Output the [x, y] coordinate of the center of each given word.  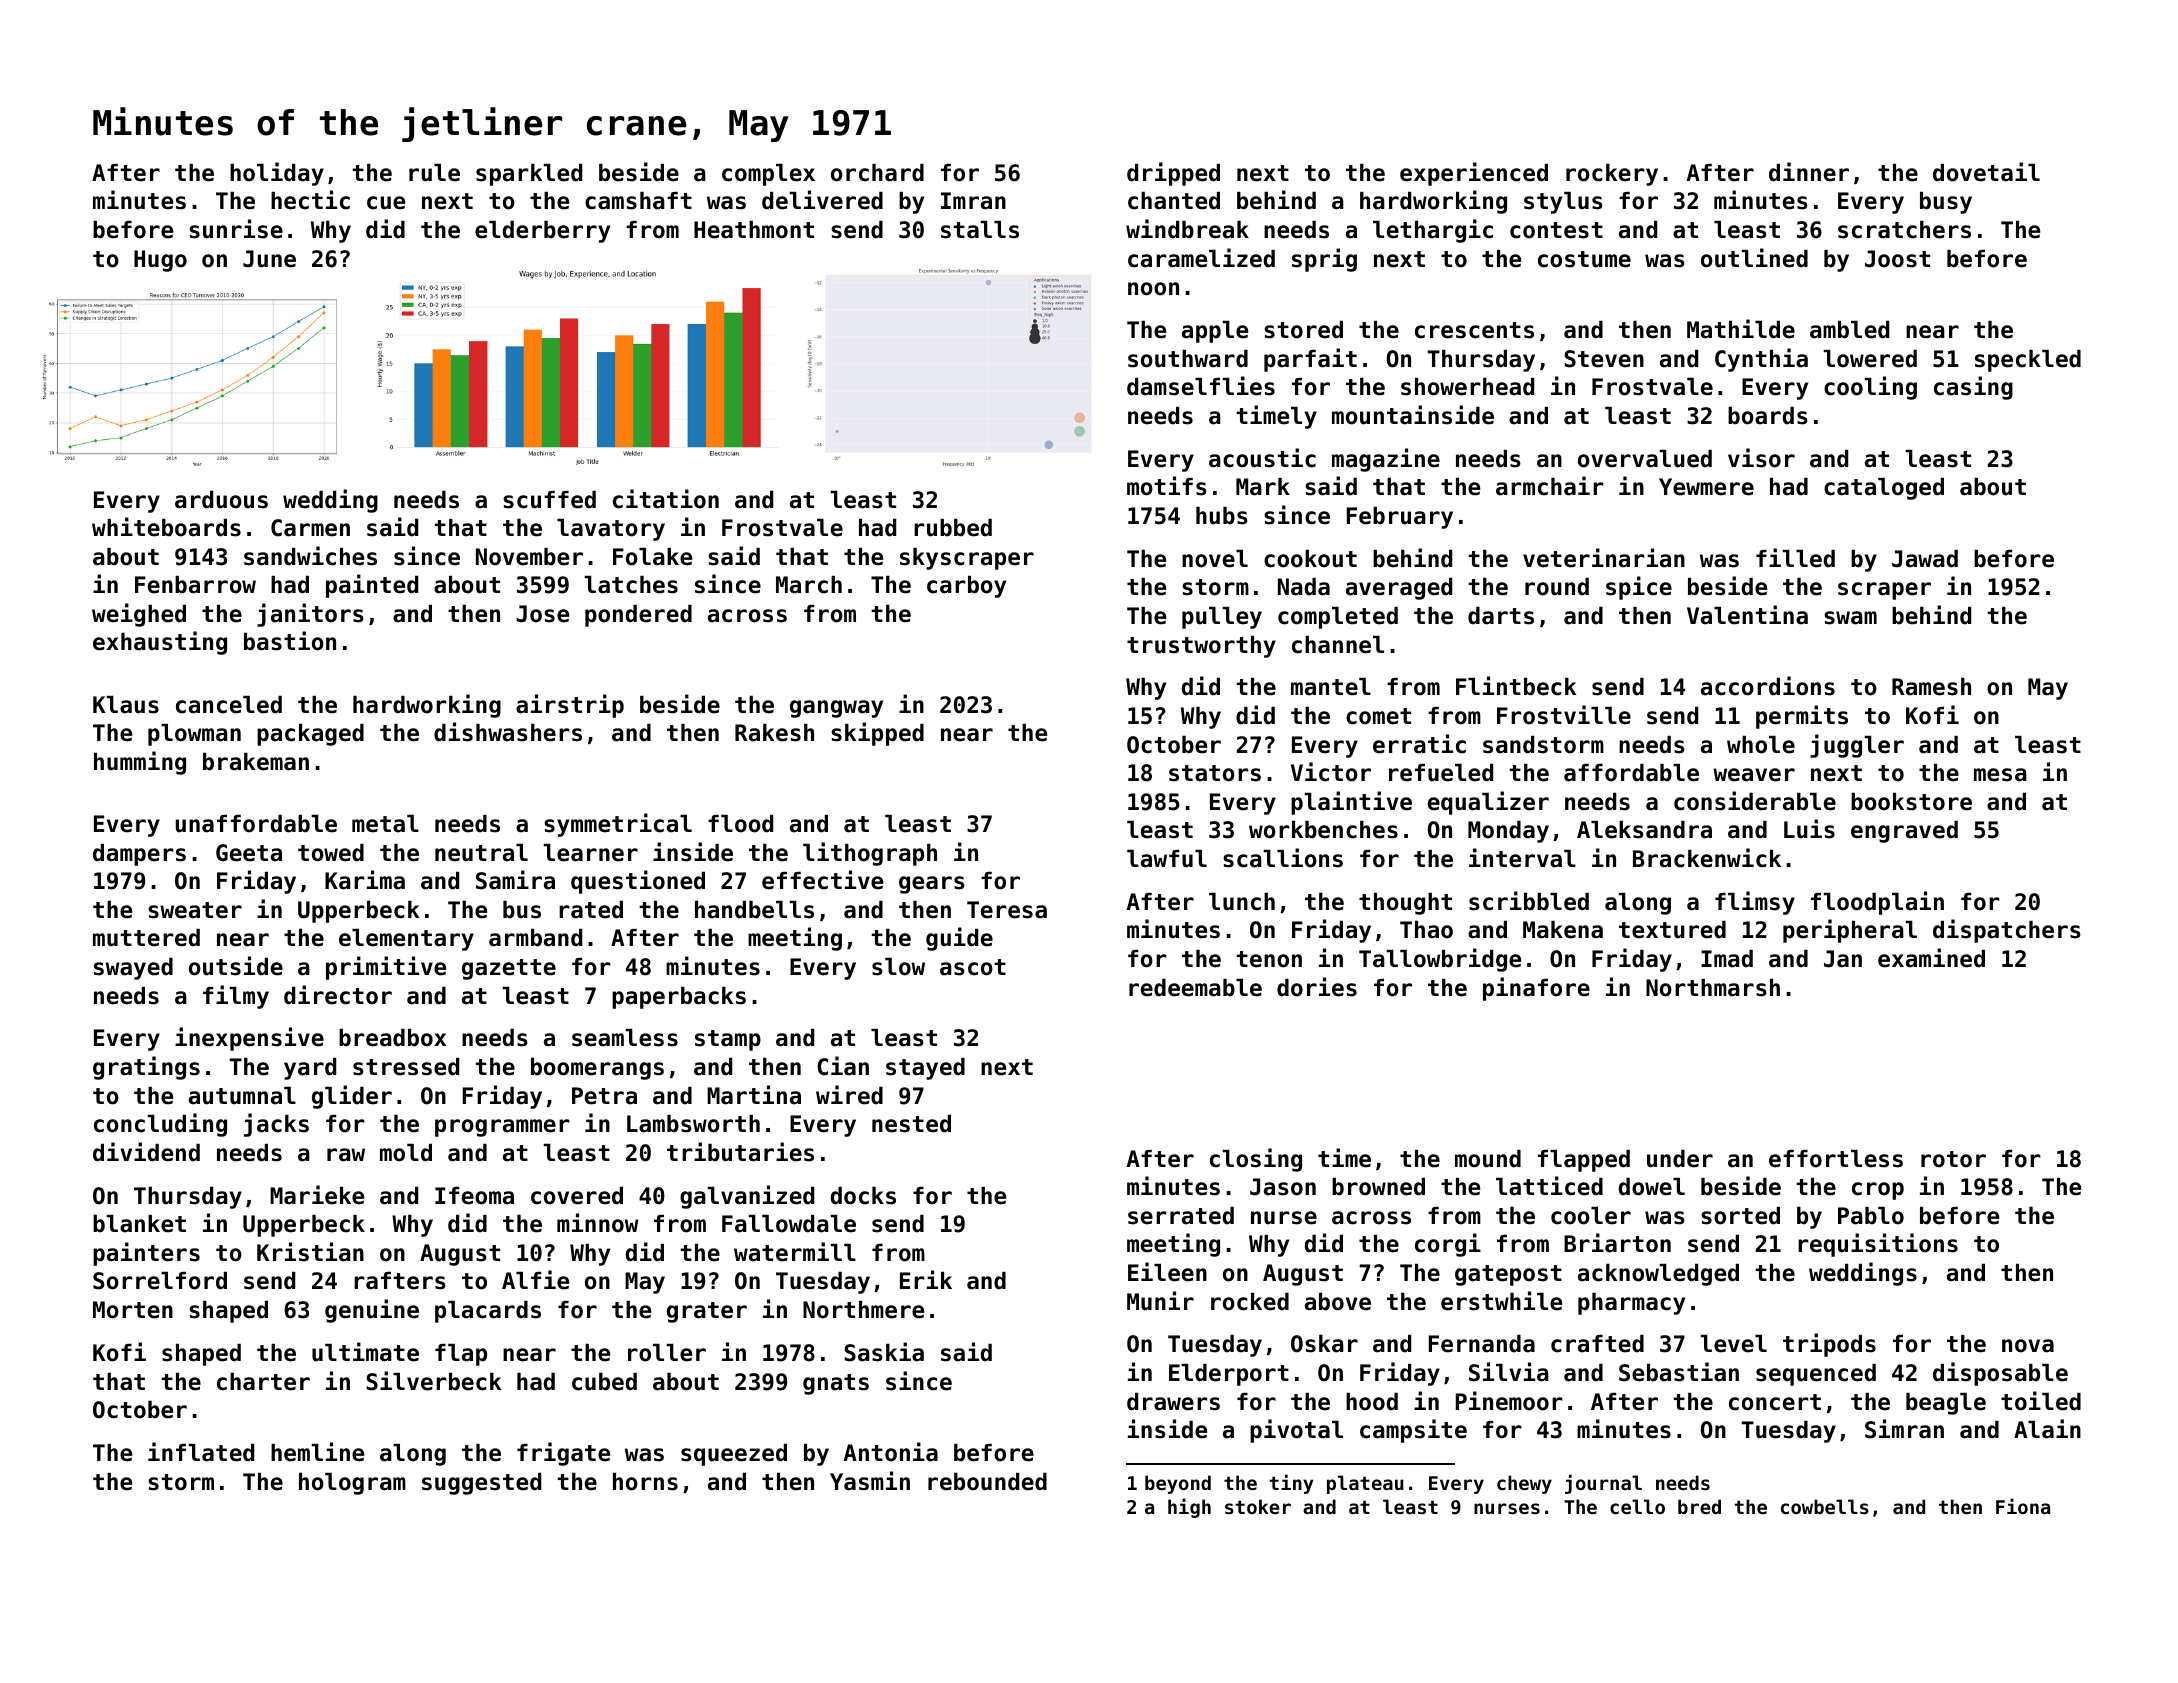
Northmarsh [1713, 988]
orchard [877, 173]
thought [1405, 904]
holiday [277, 174]
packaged [310, 735]
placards [488, 1312]
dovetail [1986, 172]
